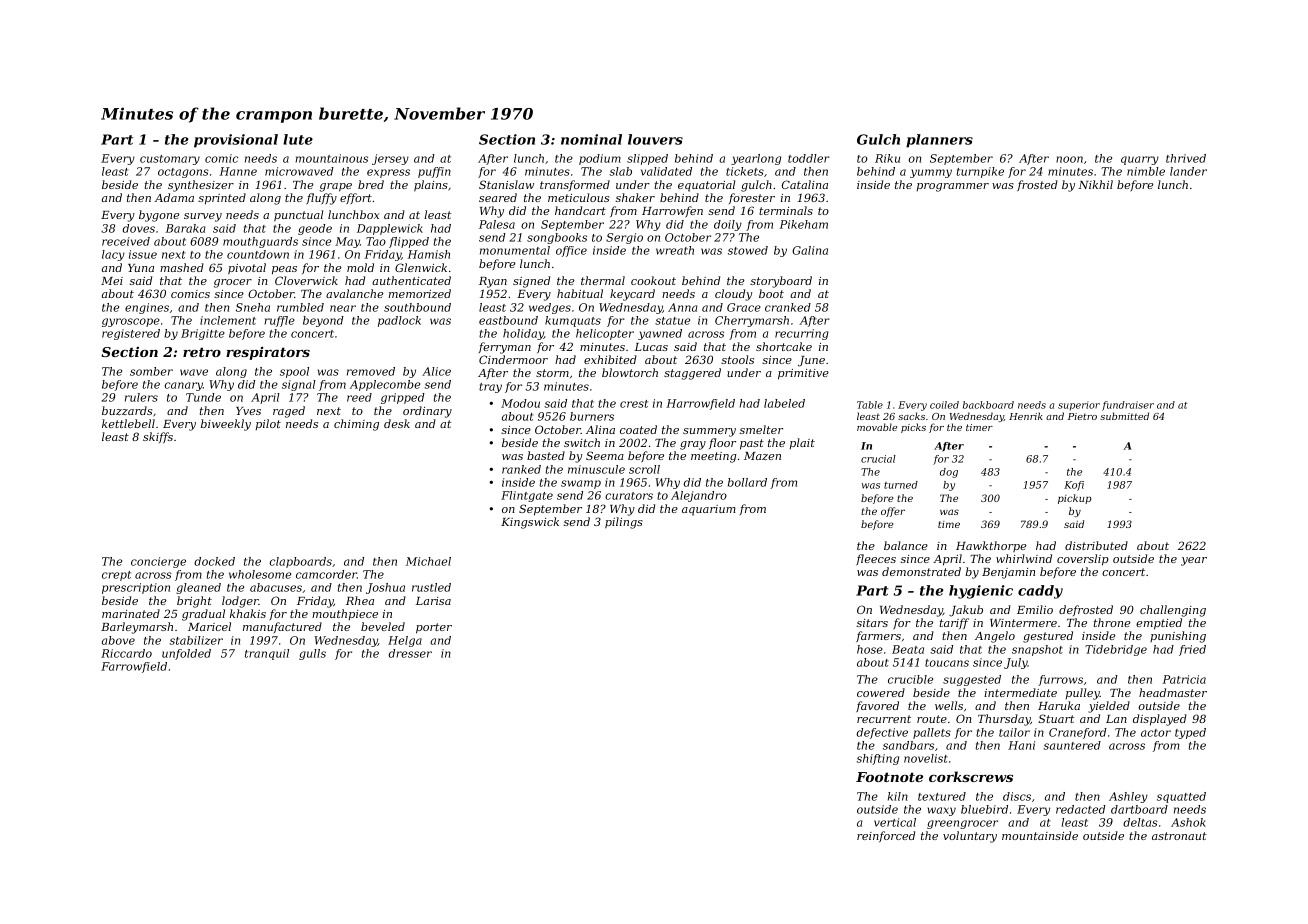  I want to click on hose, so click(870, 649).
